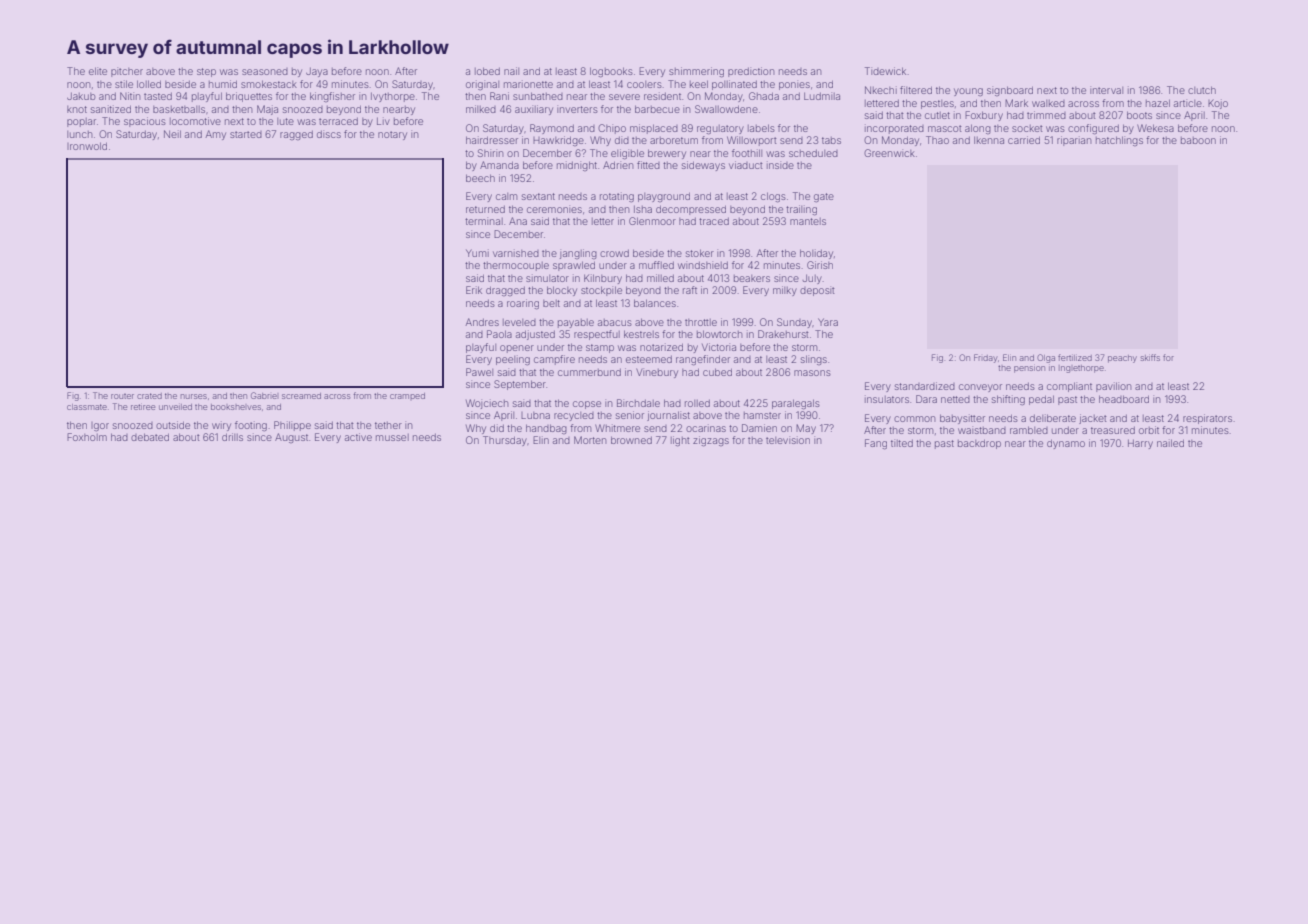  Describe the element at coordinates (817, 291) in the screenshot. I see `deposit` at that location.
